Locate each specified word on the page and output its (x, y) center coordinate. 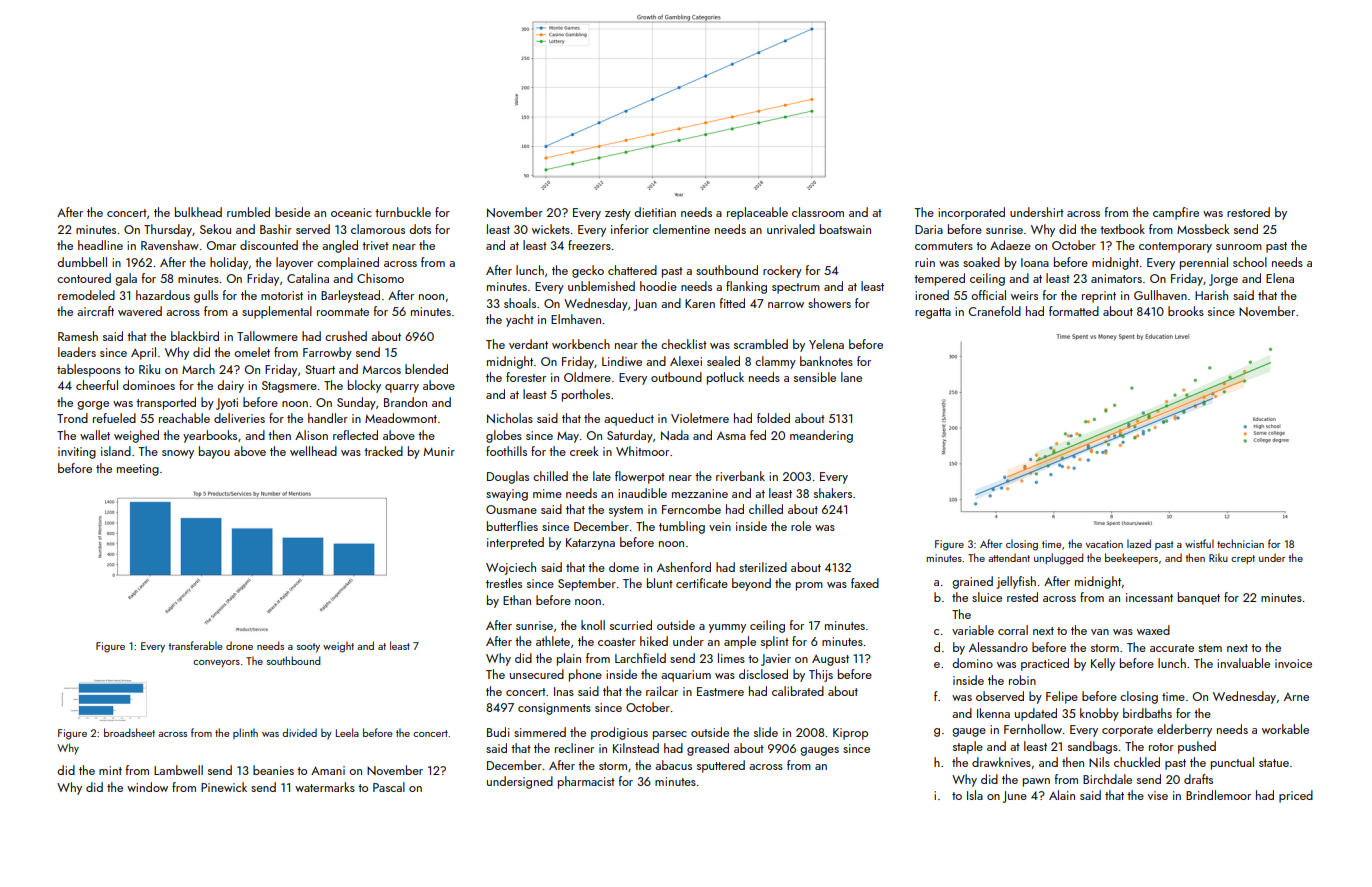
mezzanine (700, 493)
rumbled (248, 212)
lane (851, 377)
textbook (1122, 229)
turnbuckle (403, 212)
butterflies (512, 526)
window (147, 787)
